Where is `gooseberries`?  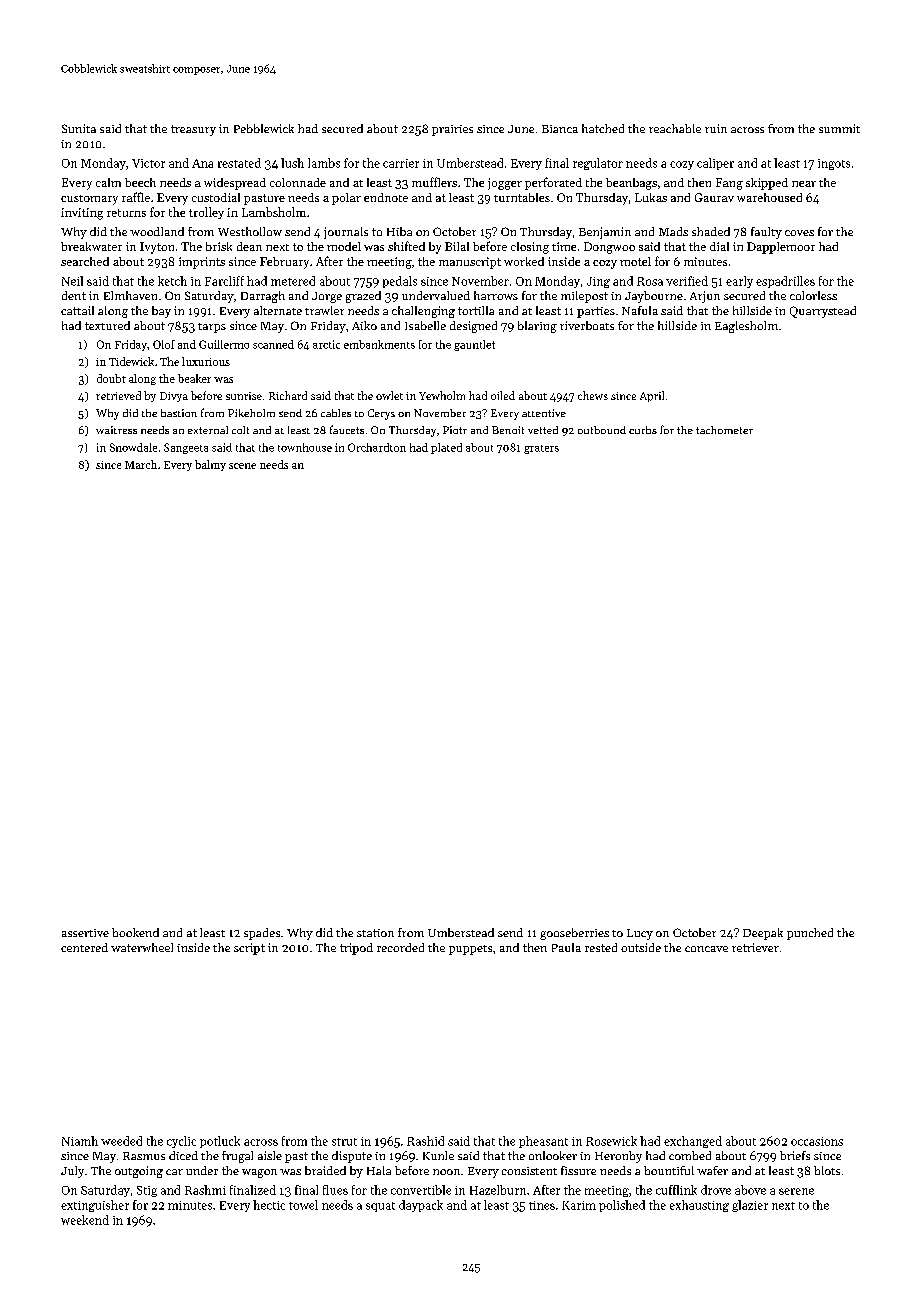 gooseberries is located at coordinates (574, 934).
